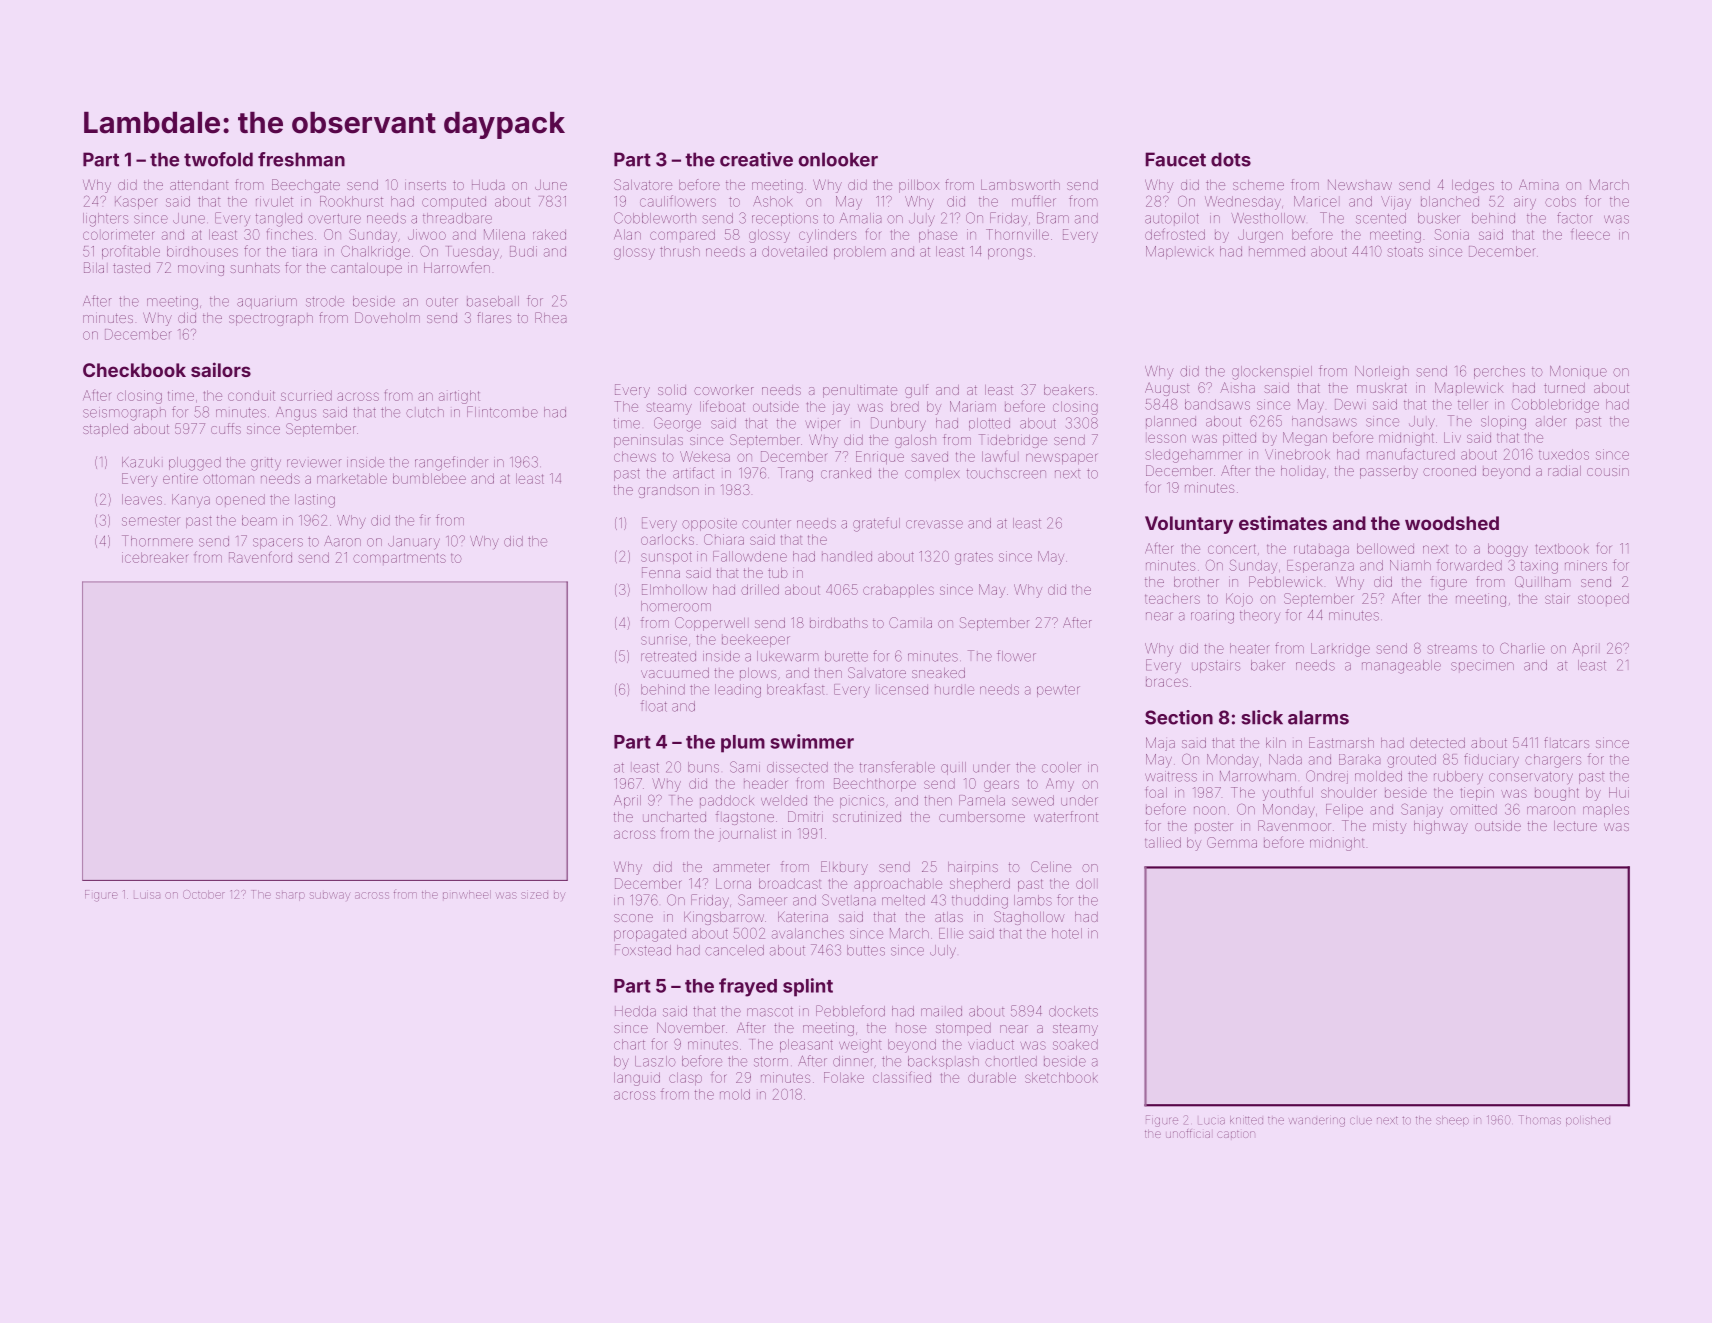  What do you see at coordinates (1452, 649) in the document?
I see `streams` at bounding box center [1452, 649].
